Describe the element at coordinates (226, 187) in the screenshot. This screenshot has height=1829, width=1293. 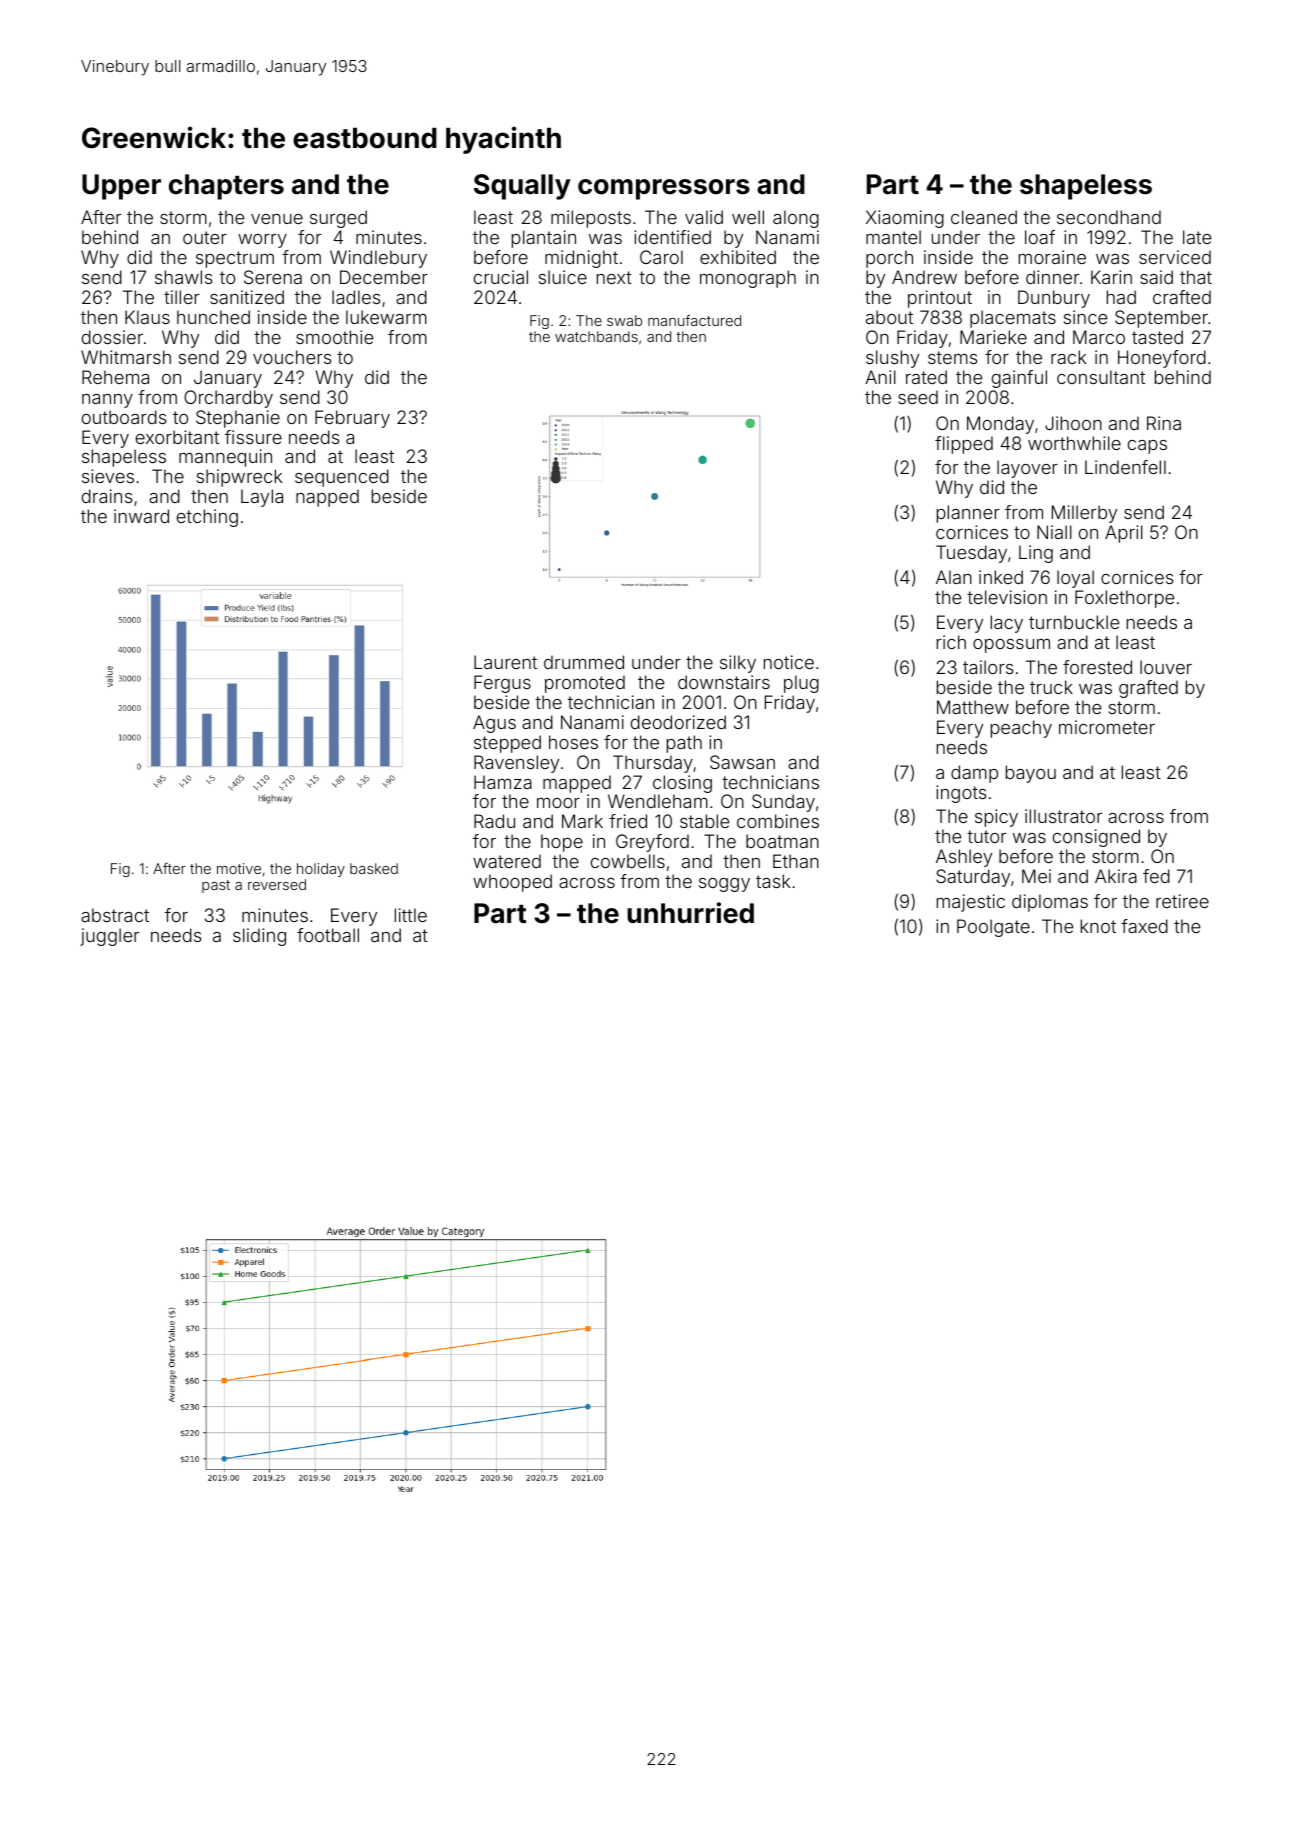
I see `chapters` at that location.
